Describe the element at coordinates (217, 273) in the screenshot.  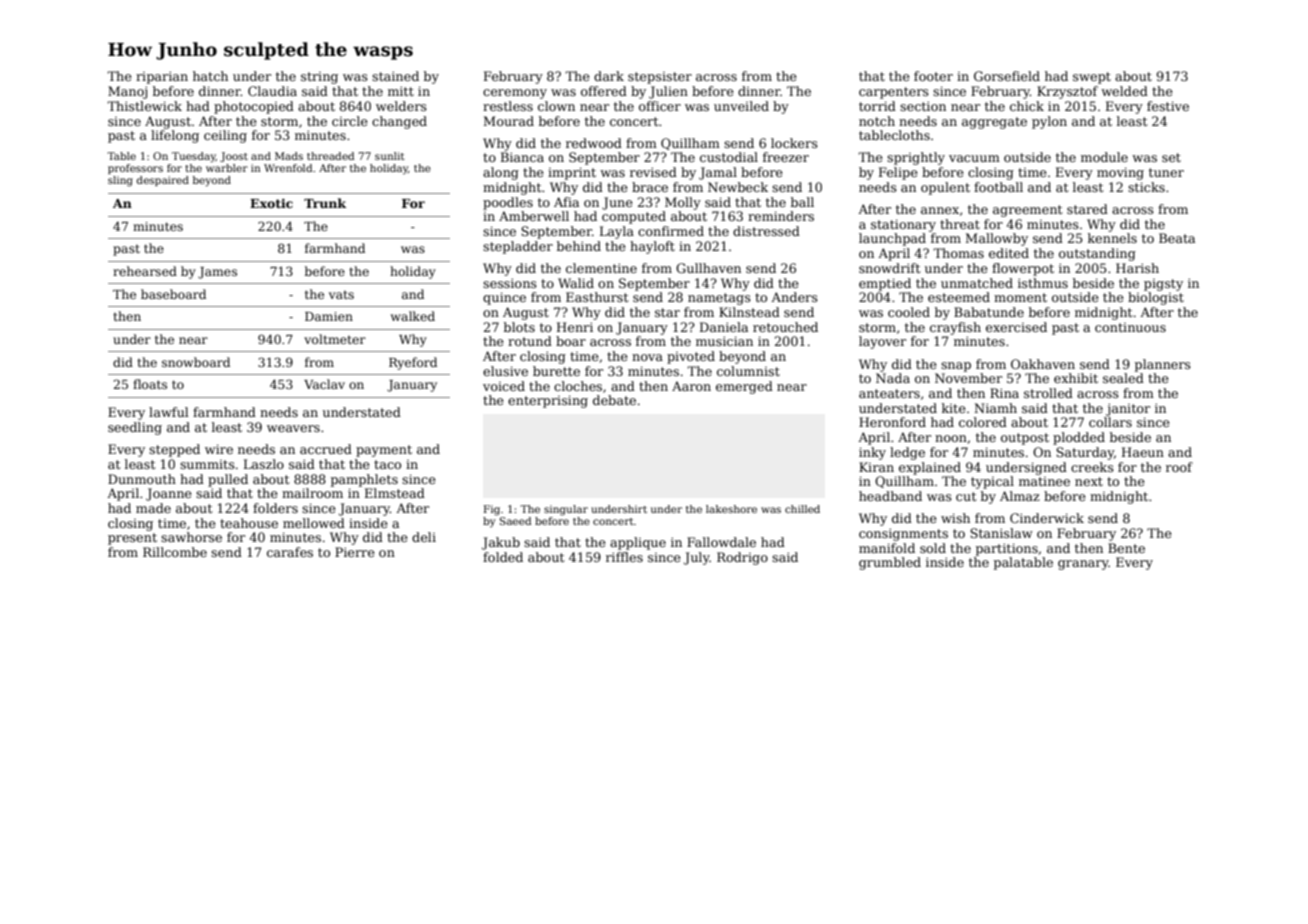
I see `James` at that location.
